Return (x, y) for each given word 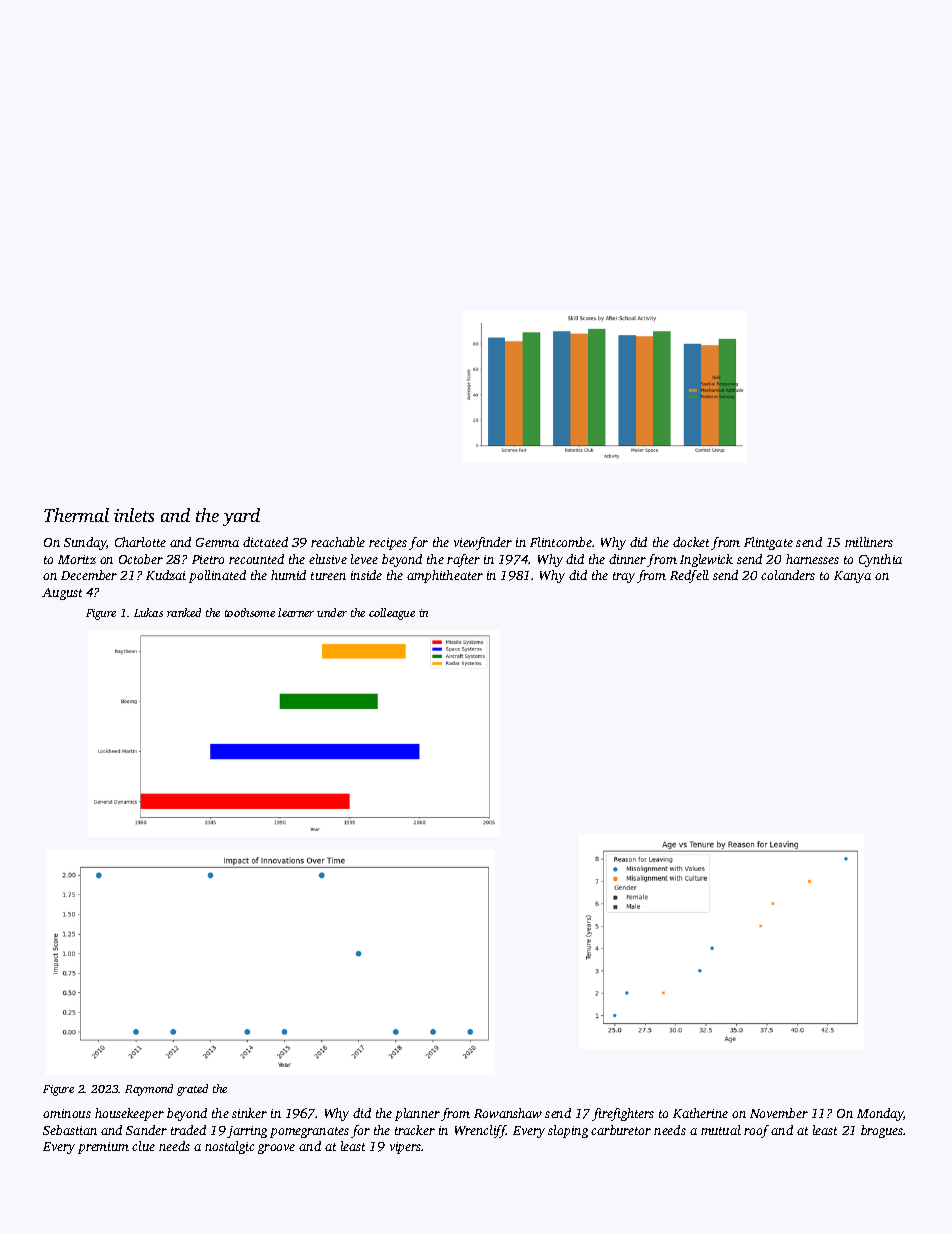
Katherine (700, 1113)
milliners (869, 542)
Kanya (852, 577)
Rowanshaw (508, 1113)
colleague (392, 614)
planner (417, 1114)
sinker (249, 1113)
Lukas (148, 612)
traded (188, 1130)
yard (241, 517)
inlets (134, 515)
